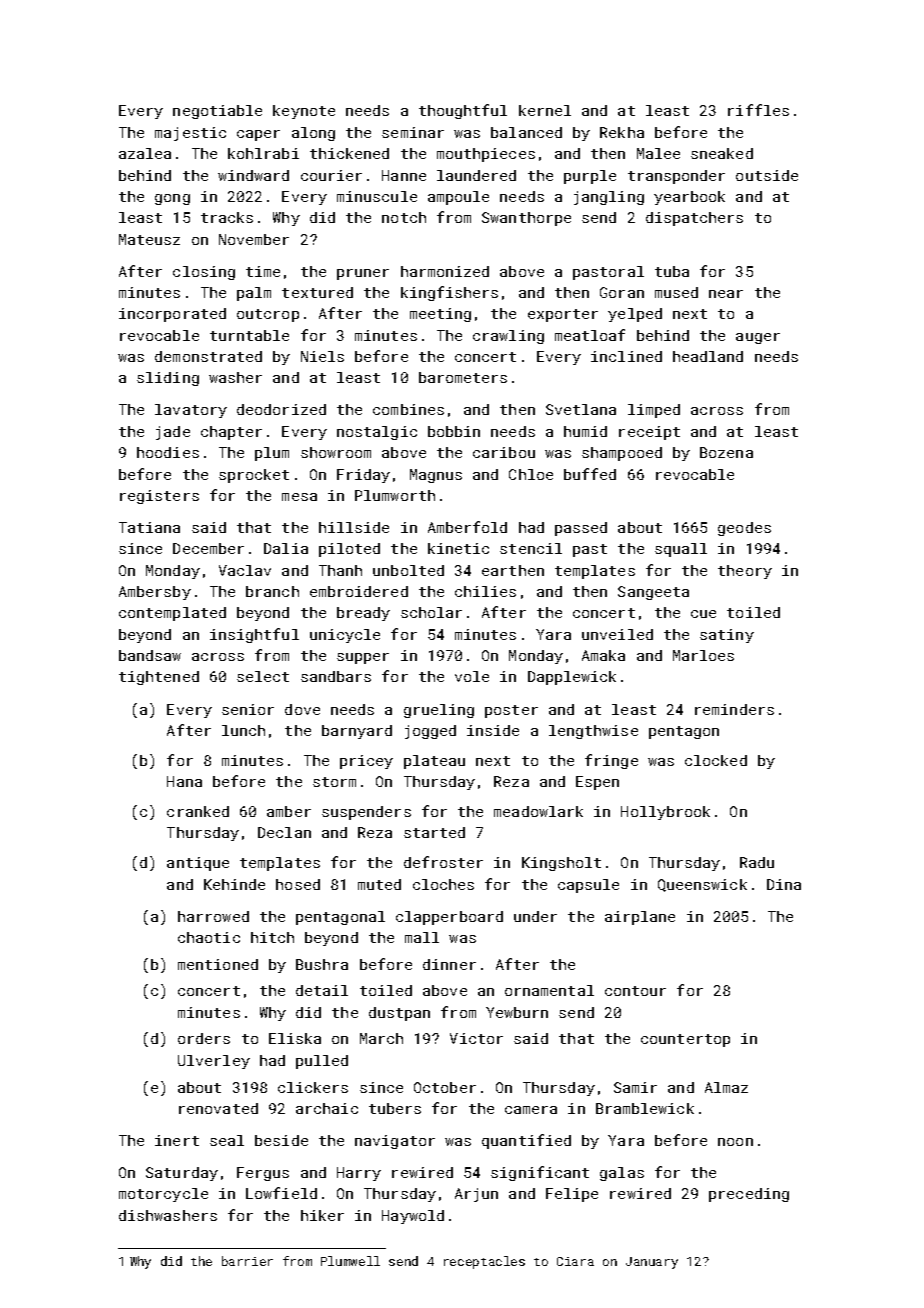 Image resolution: width=924 pixels, height=1308 pixels. Describe the element at coordinates (395, 1108) in the screenshot. I see `tubers` at that location.
